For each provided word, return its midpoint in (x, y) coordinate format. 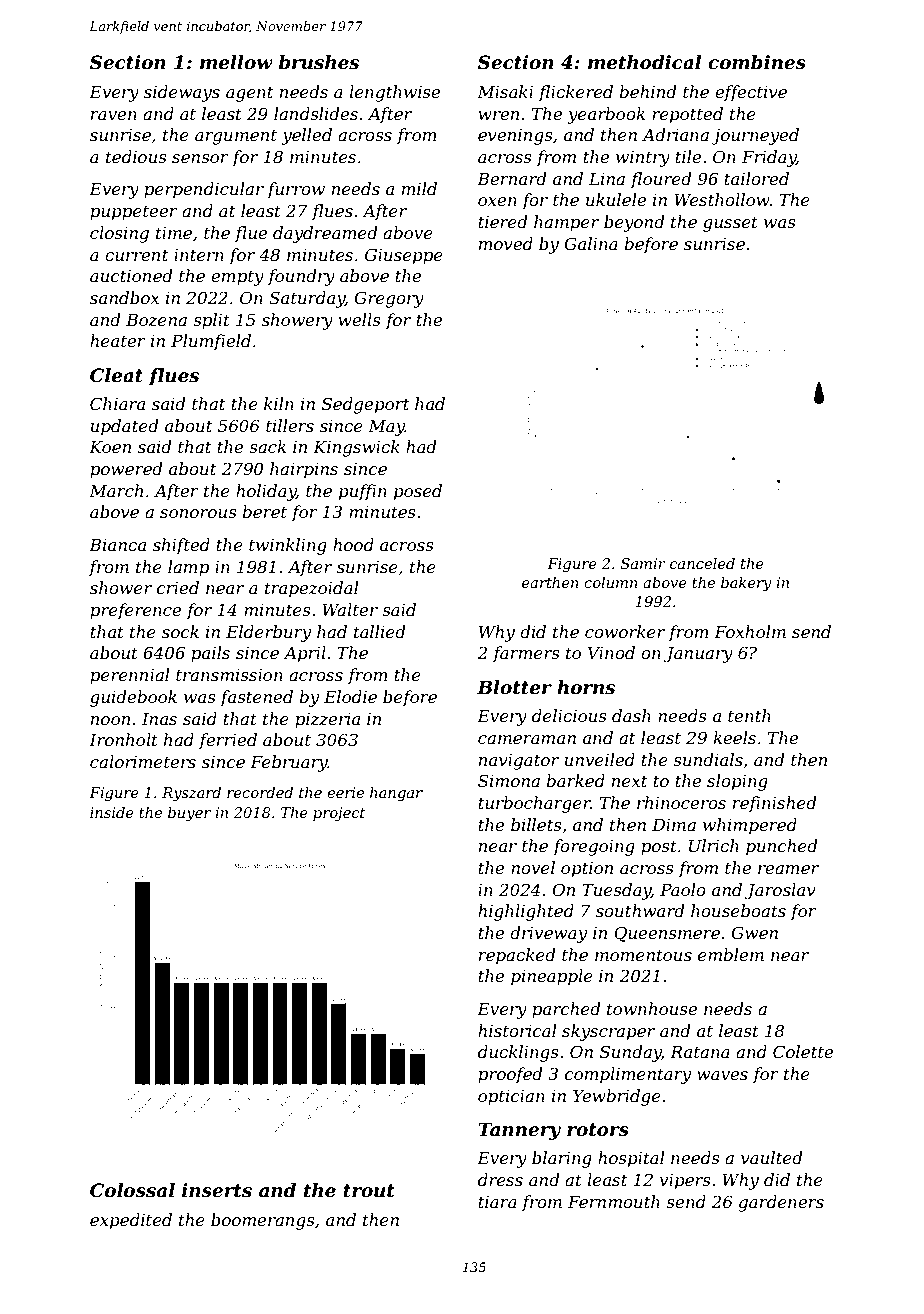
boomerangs (263, 1221)
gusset (730, 224)
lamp (188, 568)
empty (237, 278)
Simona (509, 780)
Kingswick (356, 448)
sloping (737, 782)
